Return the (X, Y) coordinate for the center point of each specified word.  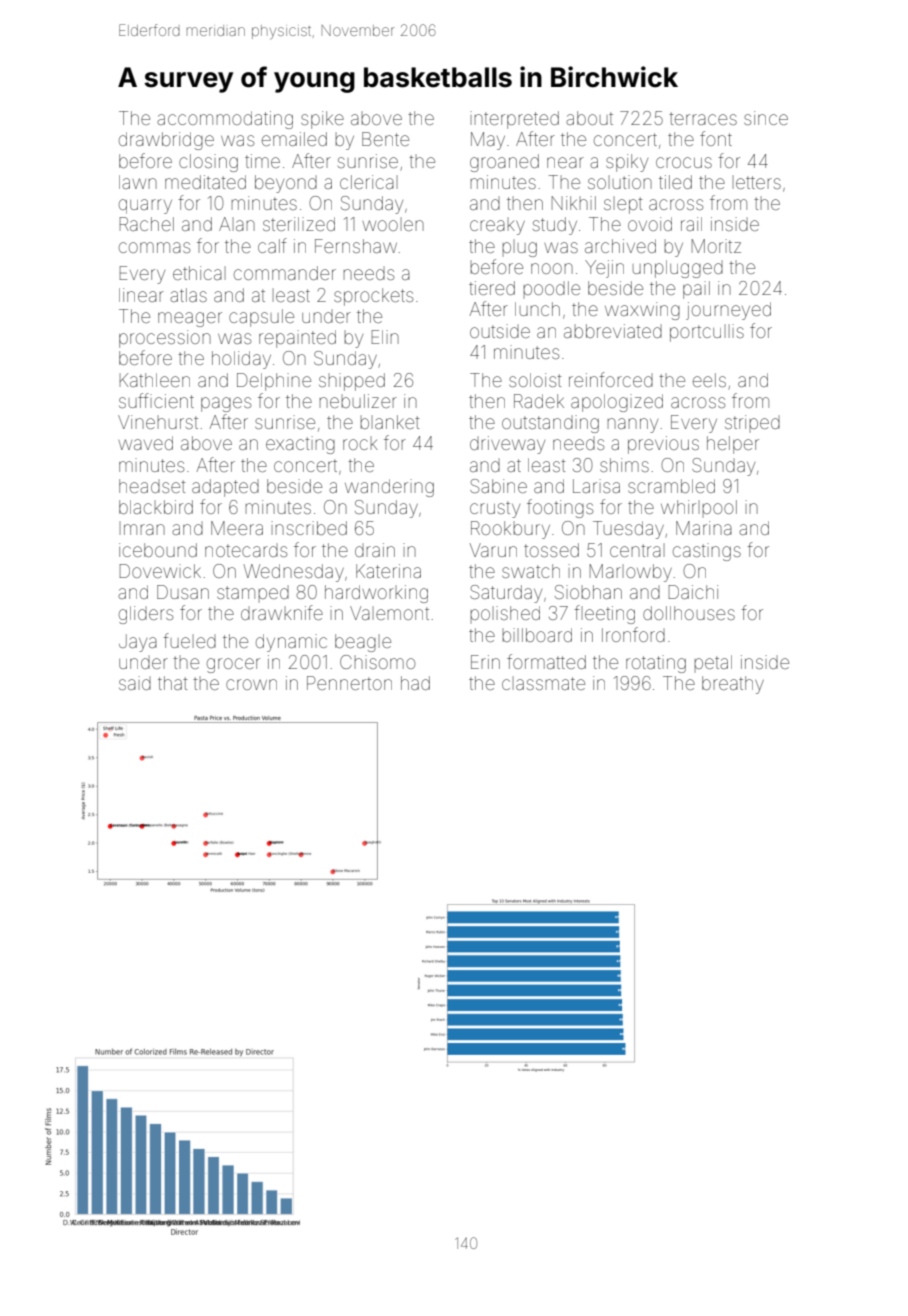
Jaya (138, 643)
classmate (543, 683)
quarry (145, 206)
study (555, 226)
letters (757, 182)
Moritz (716, 246)
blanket (390, 422)
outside (500, 331)
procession (165, 339)
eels (709, 380)
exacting (300, 445)
